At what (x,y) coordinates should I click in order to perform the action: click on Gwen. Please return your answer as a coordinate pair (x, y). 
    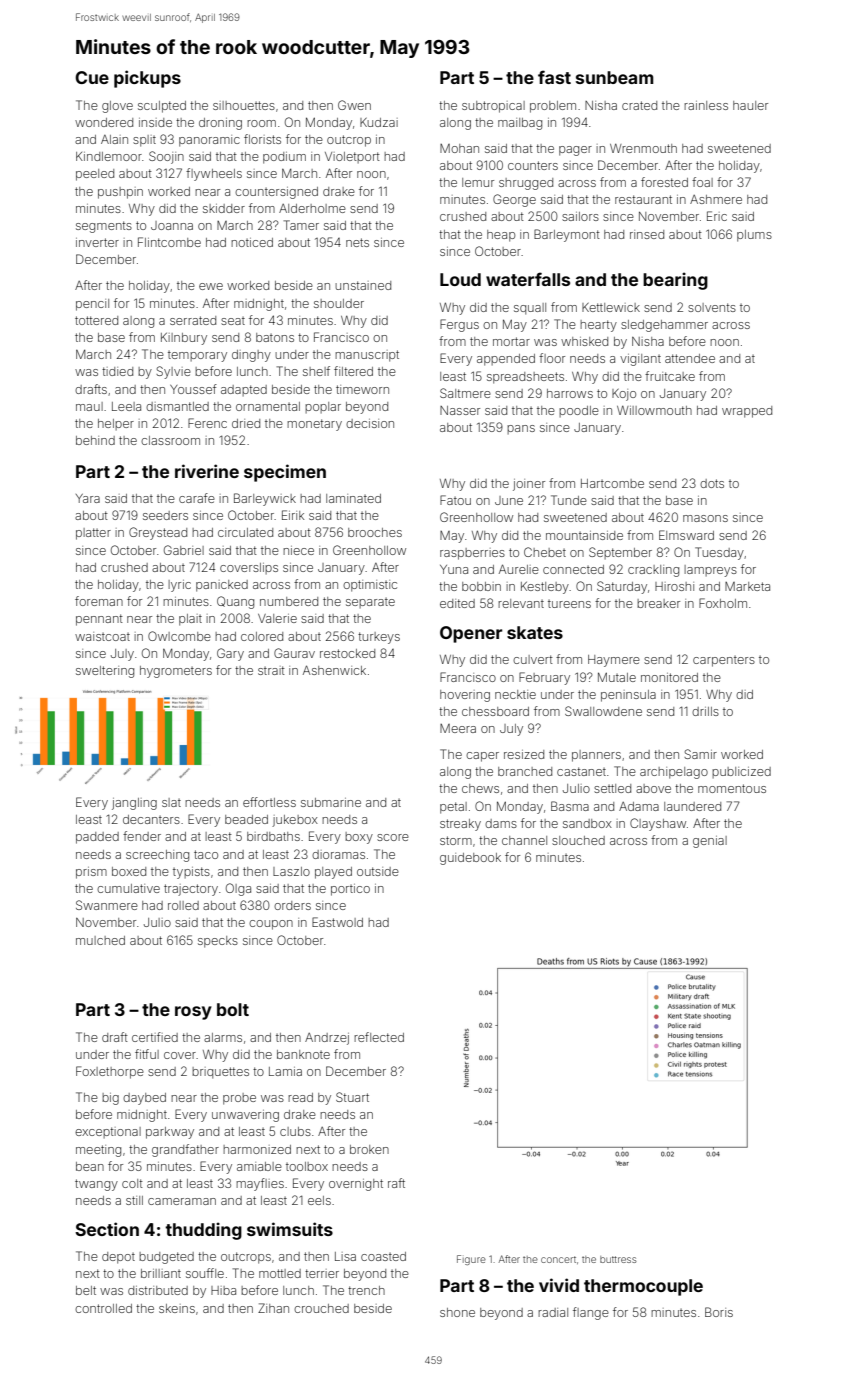
    Looking at the image, I should click on (354, 105).
